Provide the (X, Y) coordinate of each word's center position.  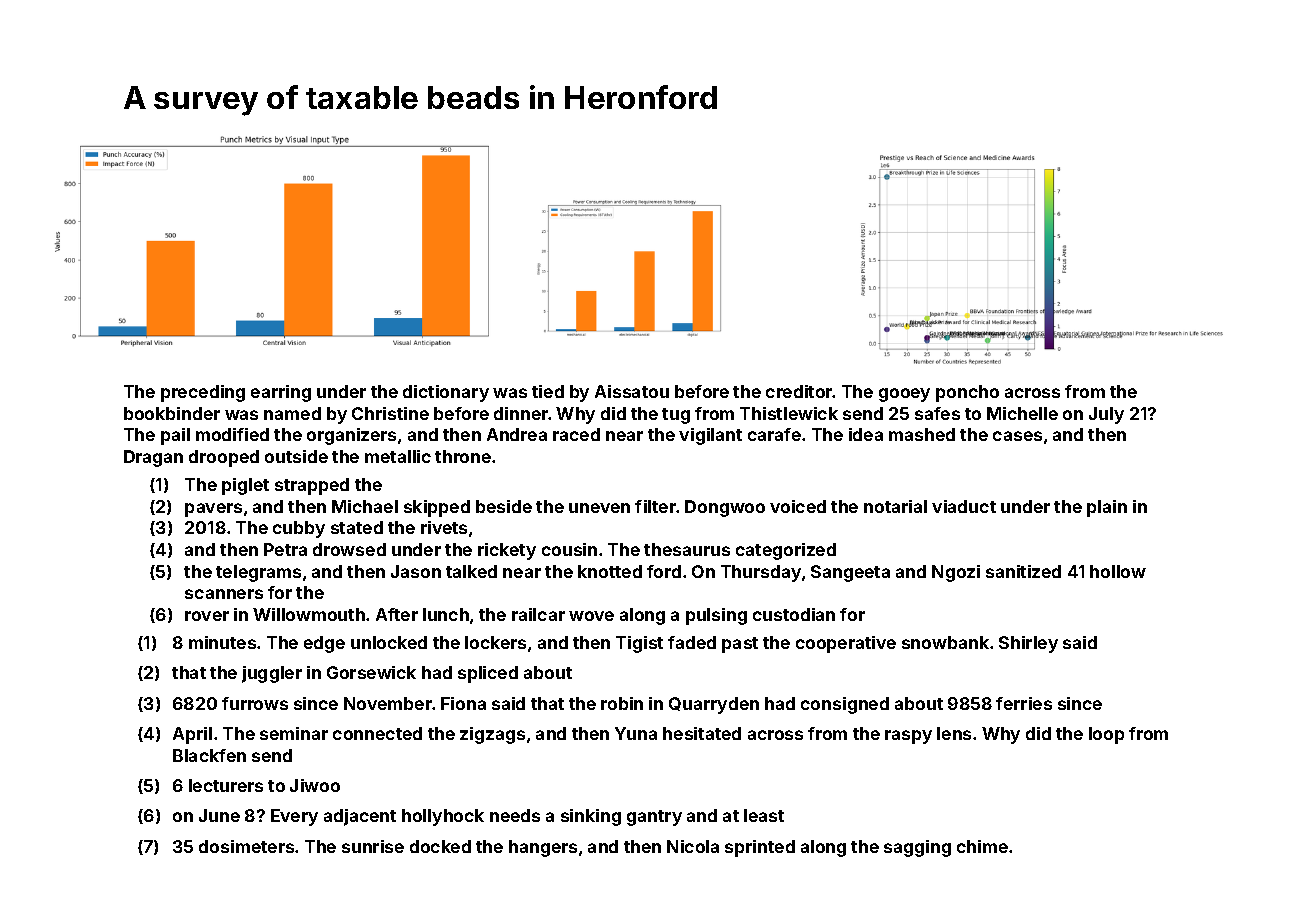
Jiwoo (315, 785)
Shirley (1028, 644)
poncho (967, 393)
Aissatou (632, 391)
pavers (213, 510)
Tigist (639, 644)
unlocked (389, 642)
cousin (569, 549)
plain (1107, 508)
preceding (203, 393)
